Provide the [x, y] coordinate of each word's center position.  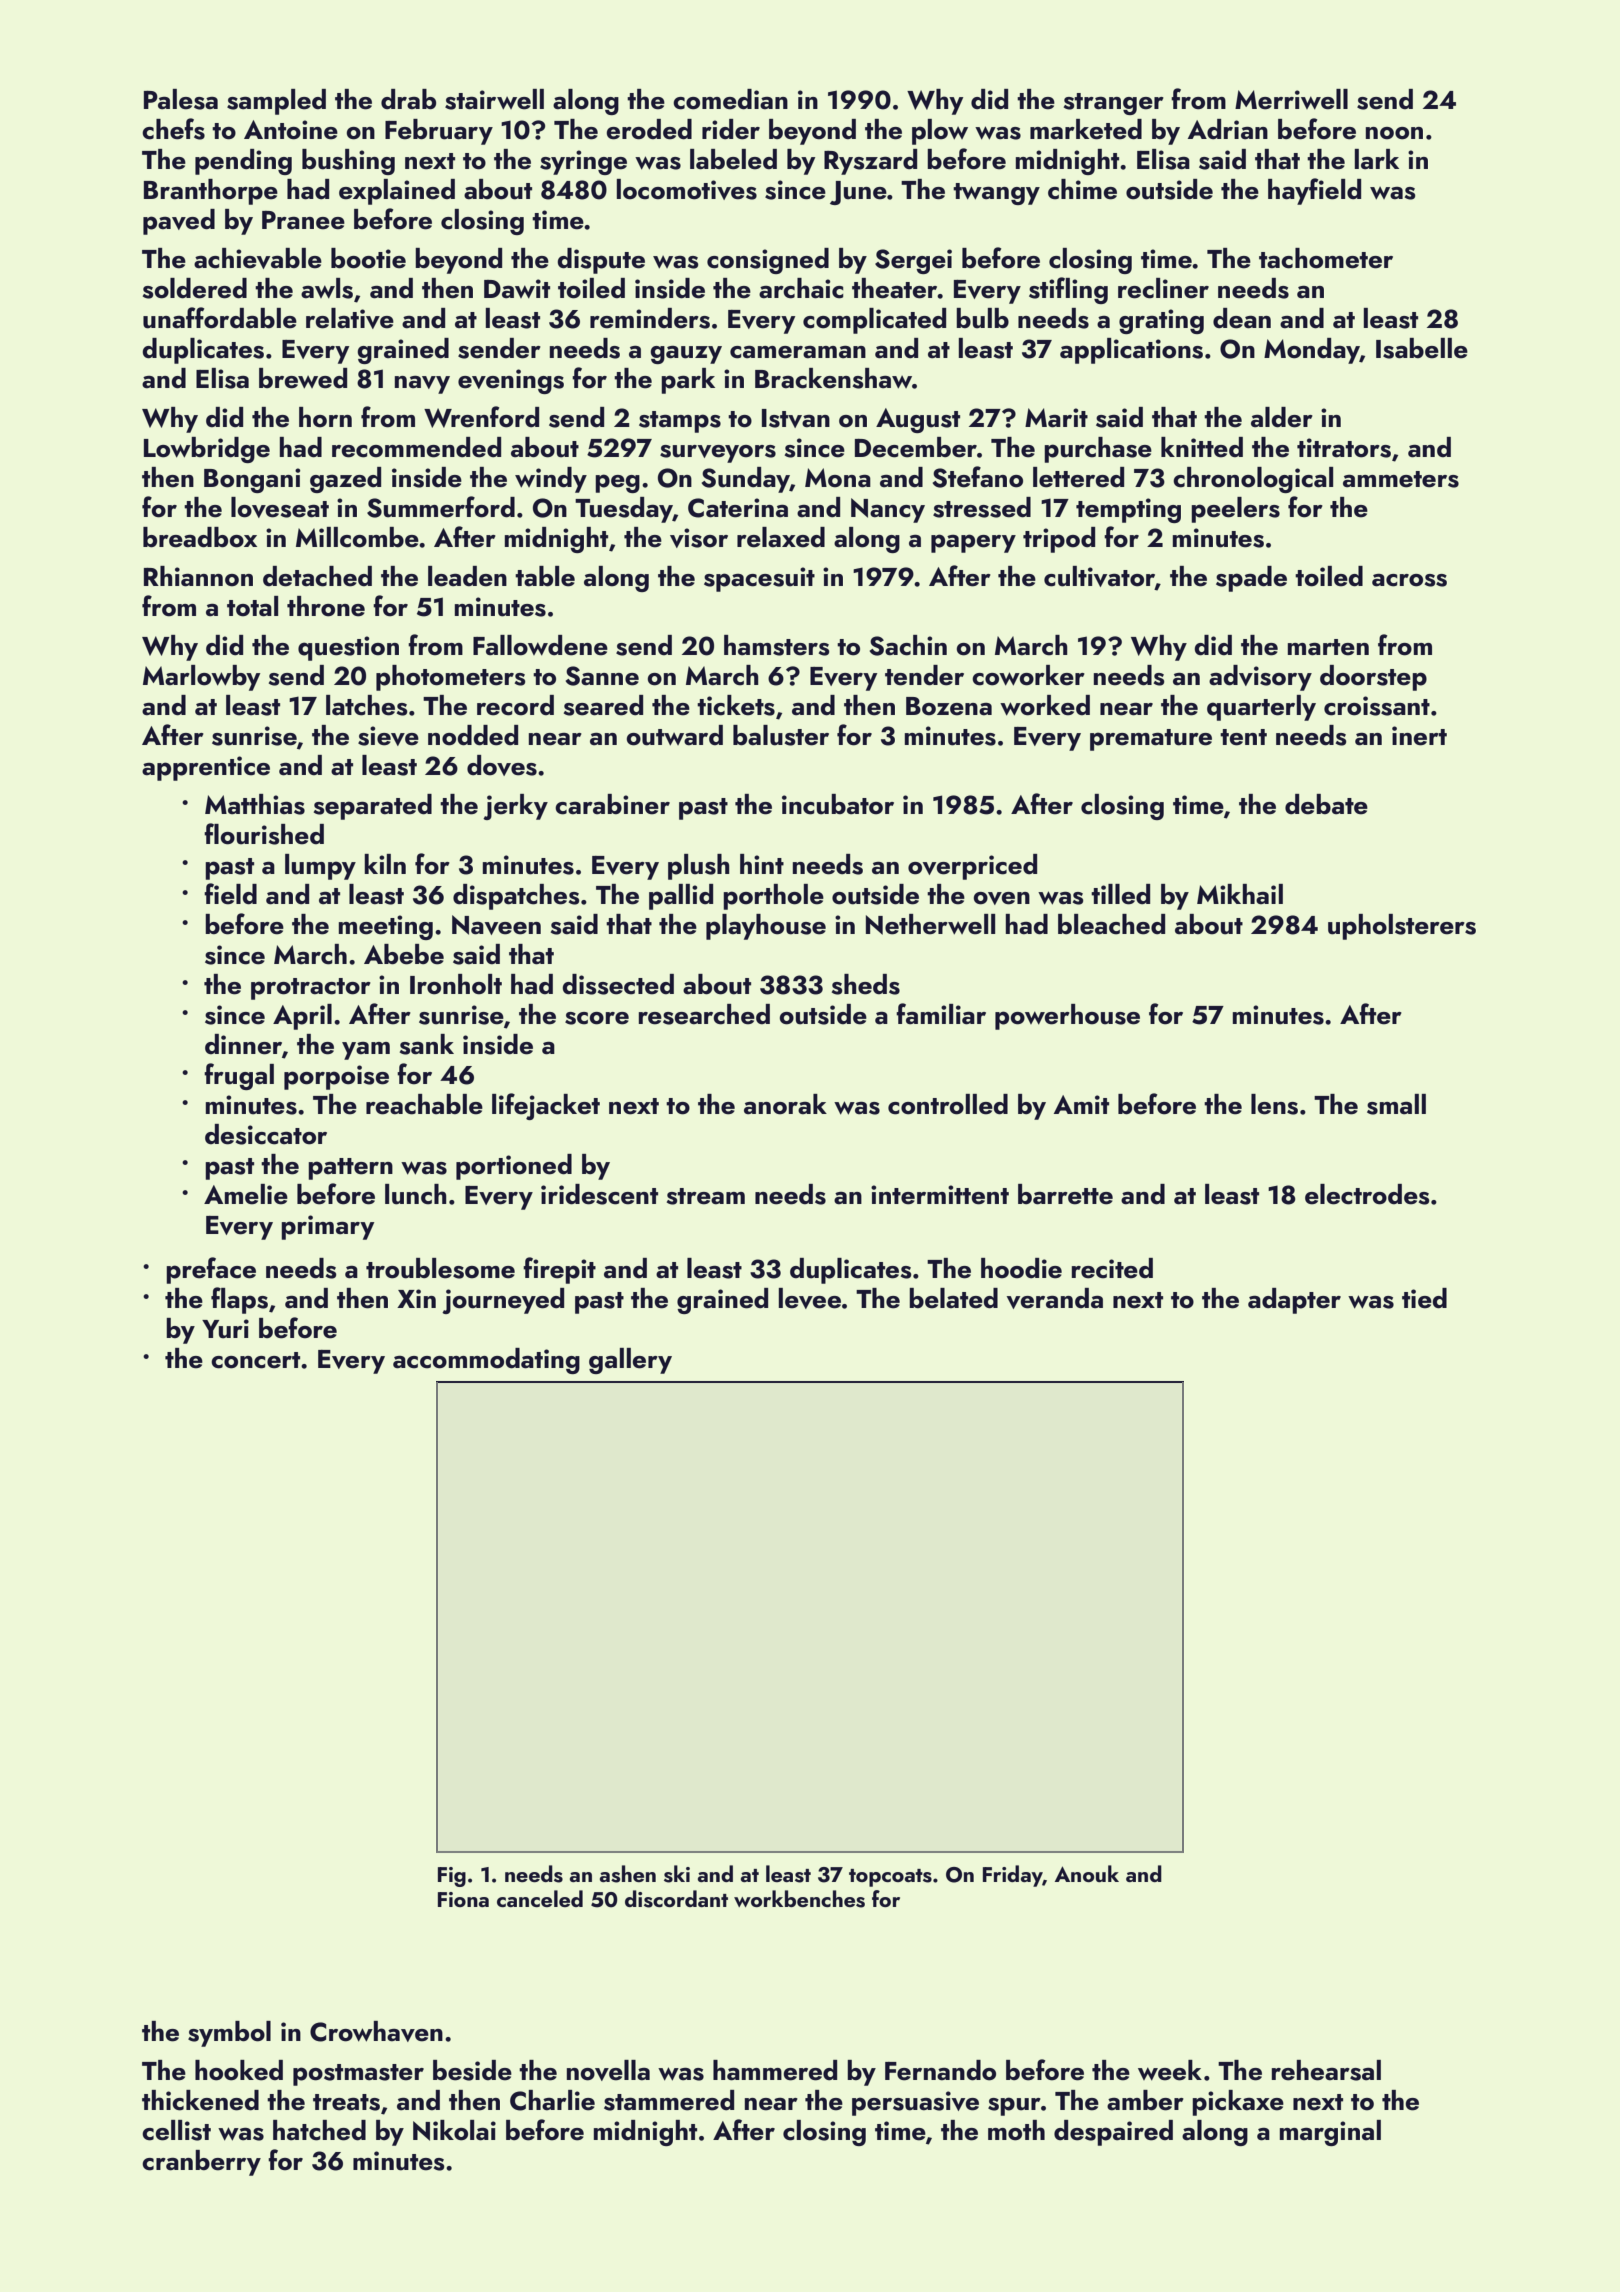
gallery [630, 1361]
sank [427, 1044]
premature [1151, 740]
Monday [1312, 351]
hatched [319, 2130]
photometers [451, 678]
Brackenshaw [833, 378]
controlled [948, 1104]
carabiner [612, 804]
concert [255, 1360]
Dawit [517, 289]
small [1396, 1104]
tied [1424, 1298]
